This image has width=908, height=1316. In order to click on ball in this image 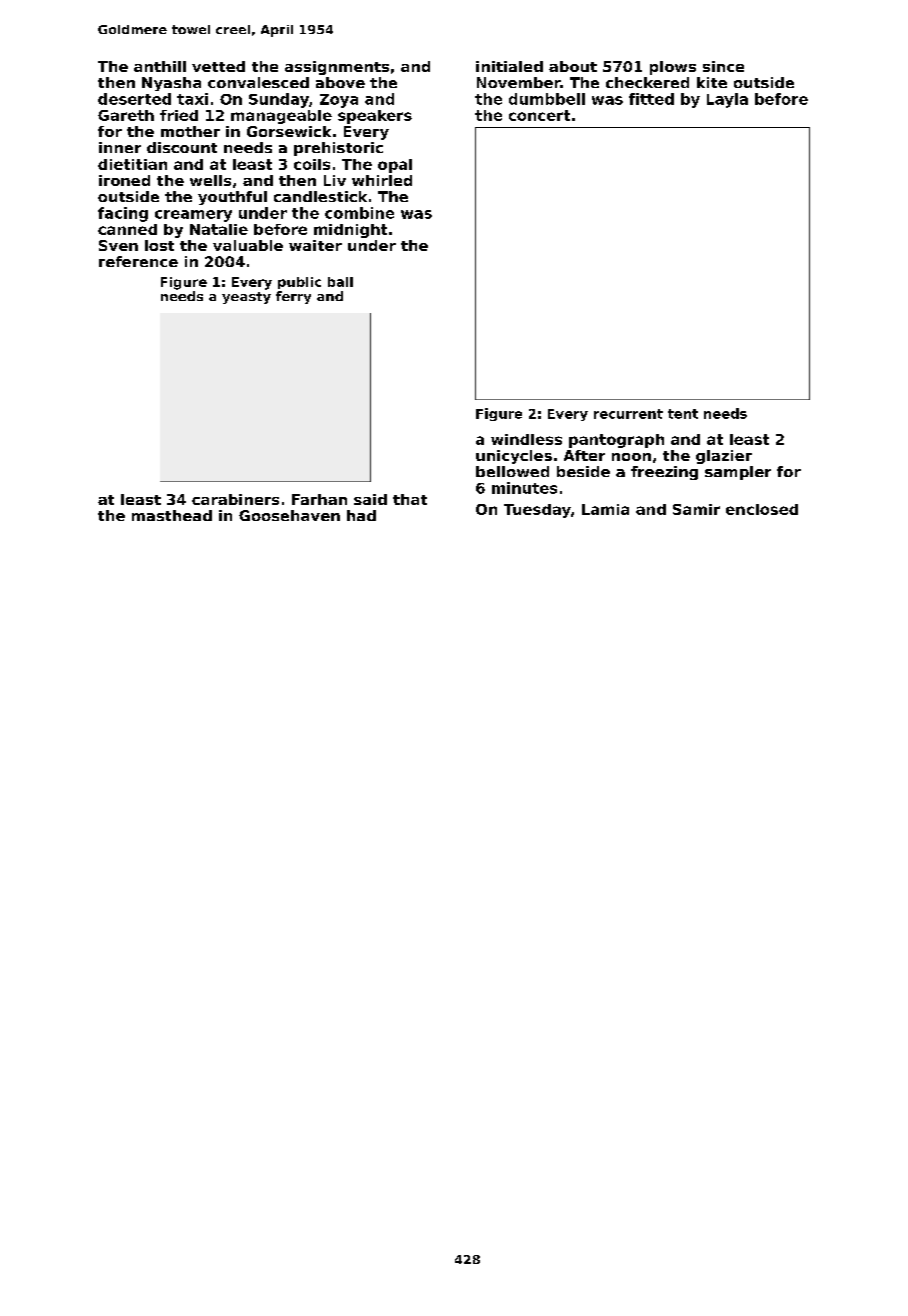, I will do `click(340, 282)`.
